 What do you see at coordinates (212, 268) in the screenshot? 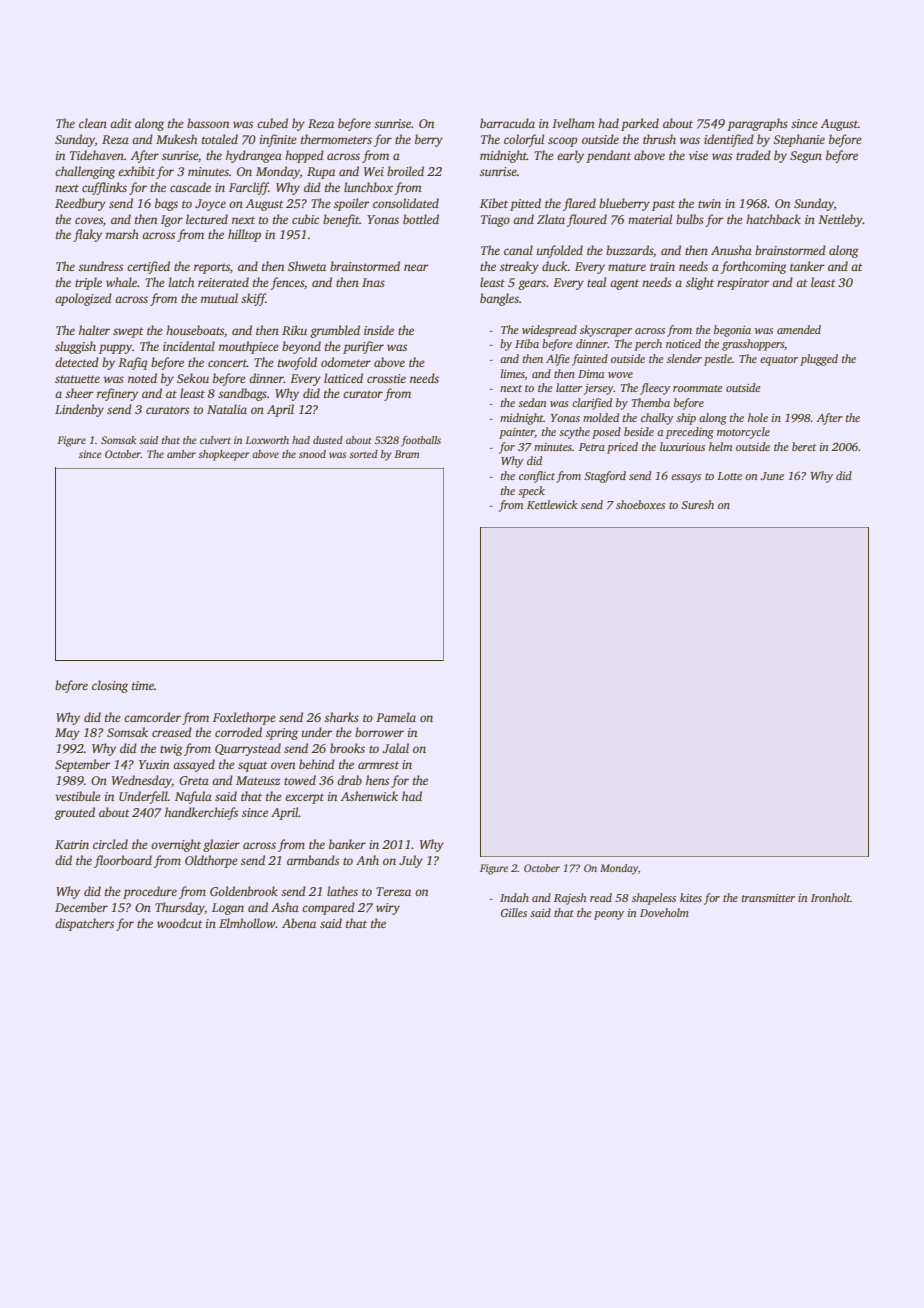
I see `reports` at bounding box center [212, 268].
